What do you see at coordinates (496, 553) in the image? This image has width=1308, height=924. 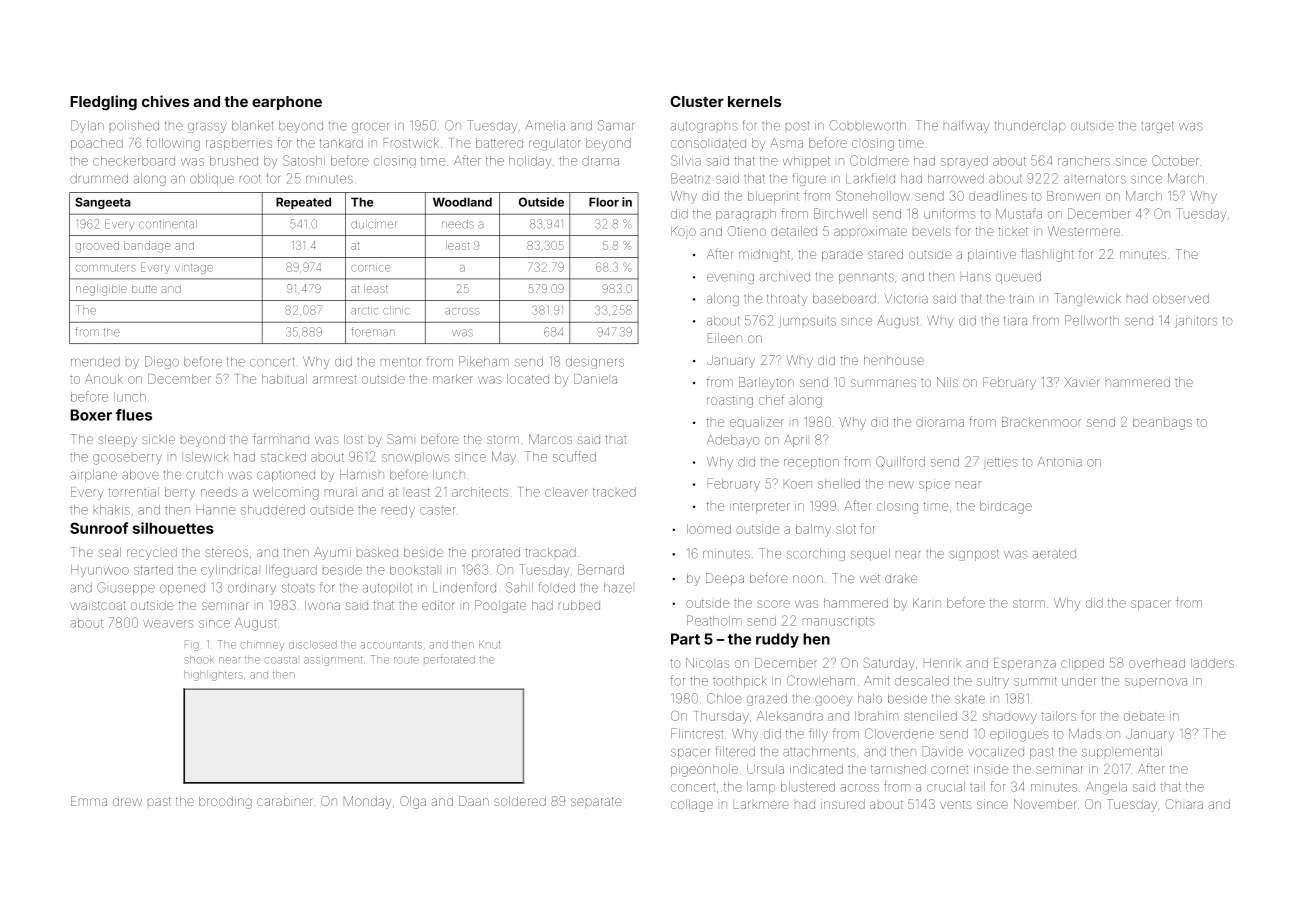 I see `prorated` at bounding box center [496, 553].
